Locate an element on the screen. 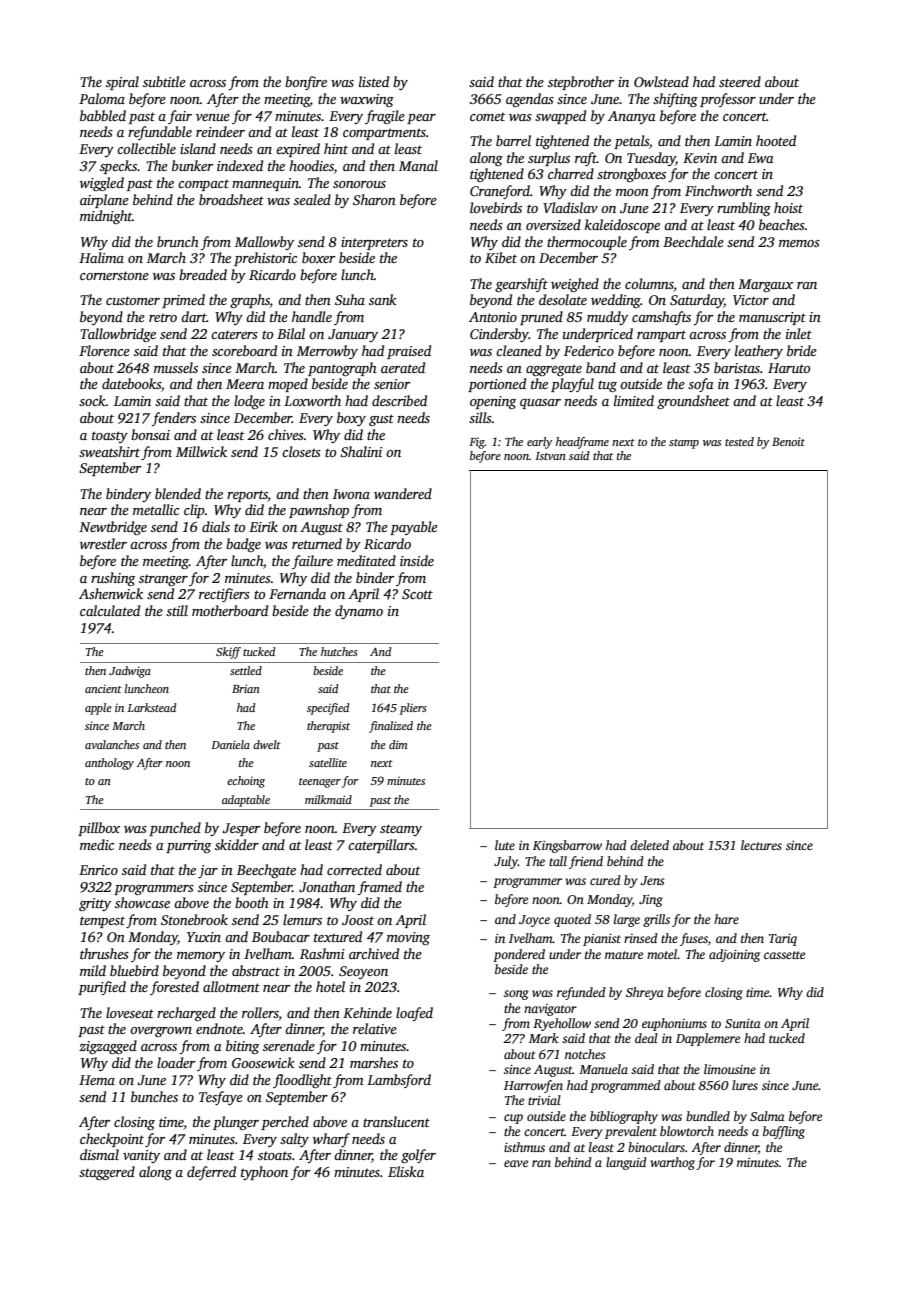 This screenshot has height=1316, width=908. listed is located at coordinates (374, 81).
